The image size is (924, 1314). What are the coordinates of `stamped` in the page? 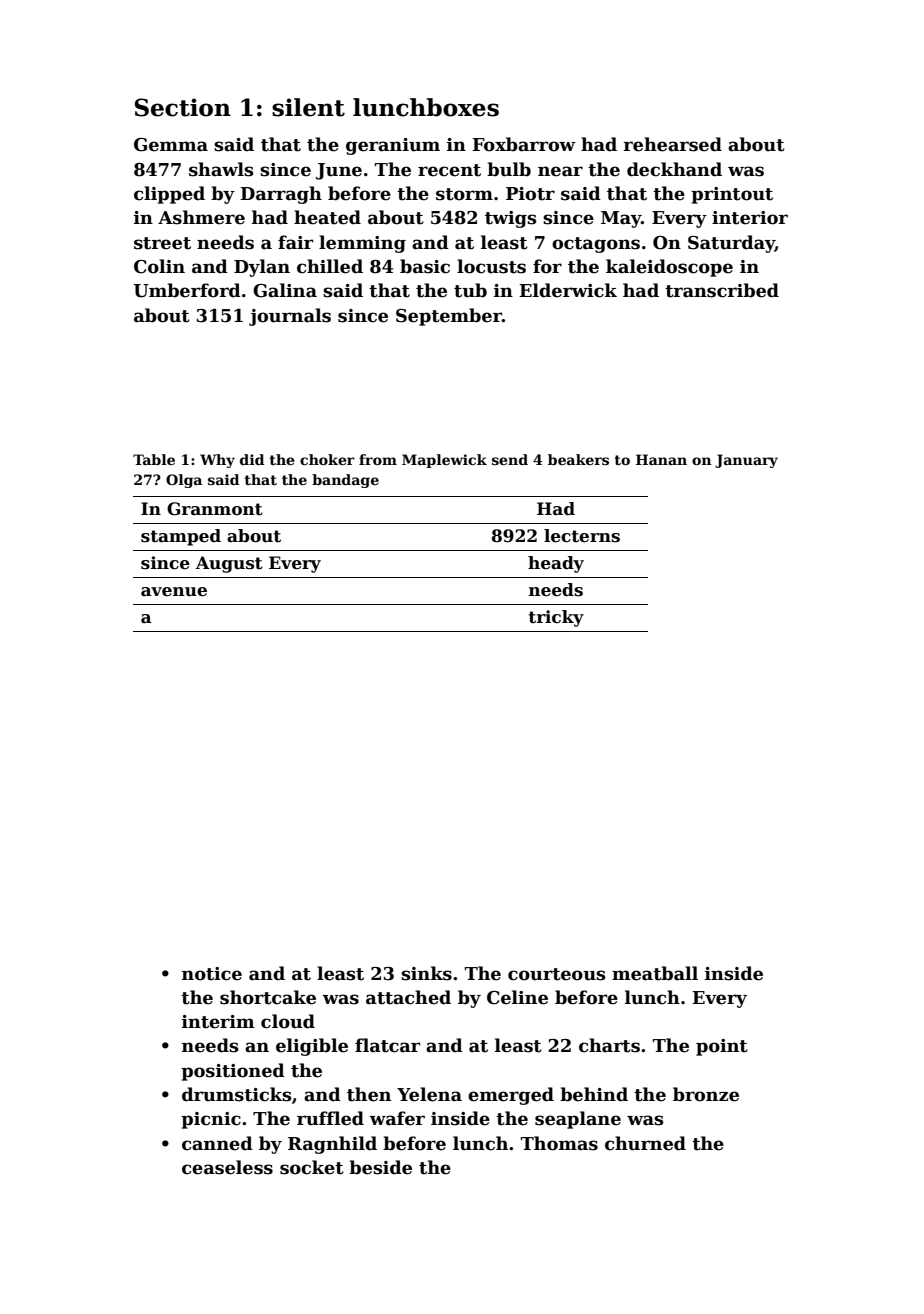 It's located at (181, 537).
